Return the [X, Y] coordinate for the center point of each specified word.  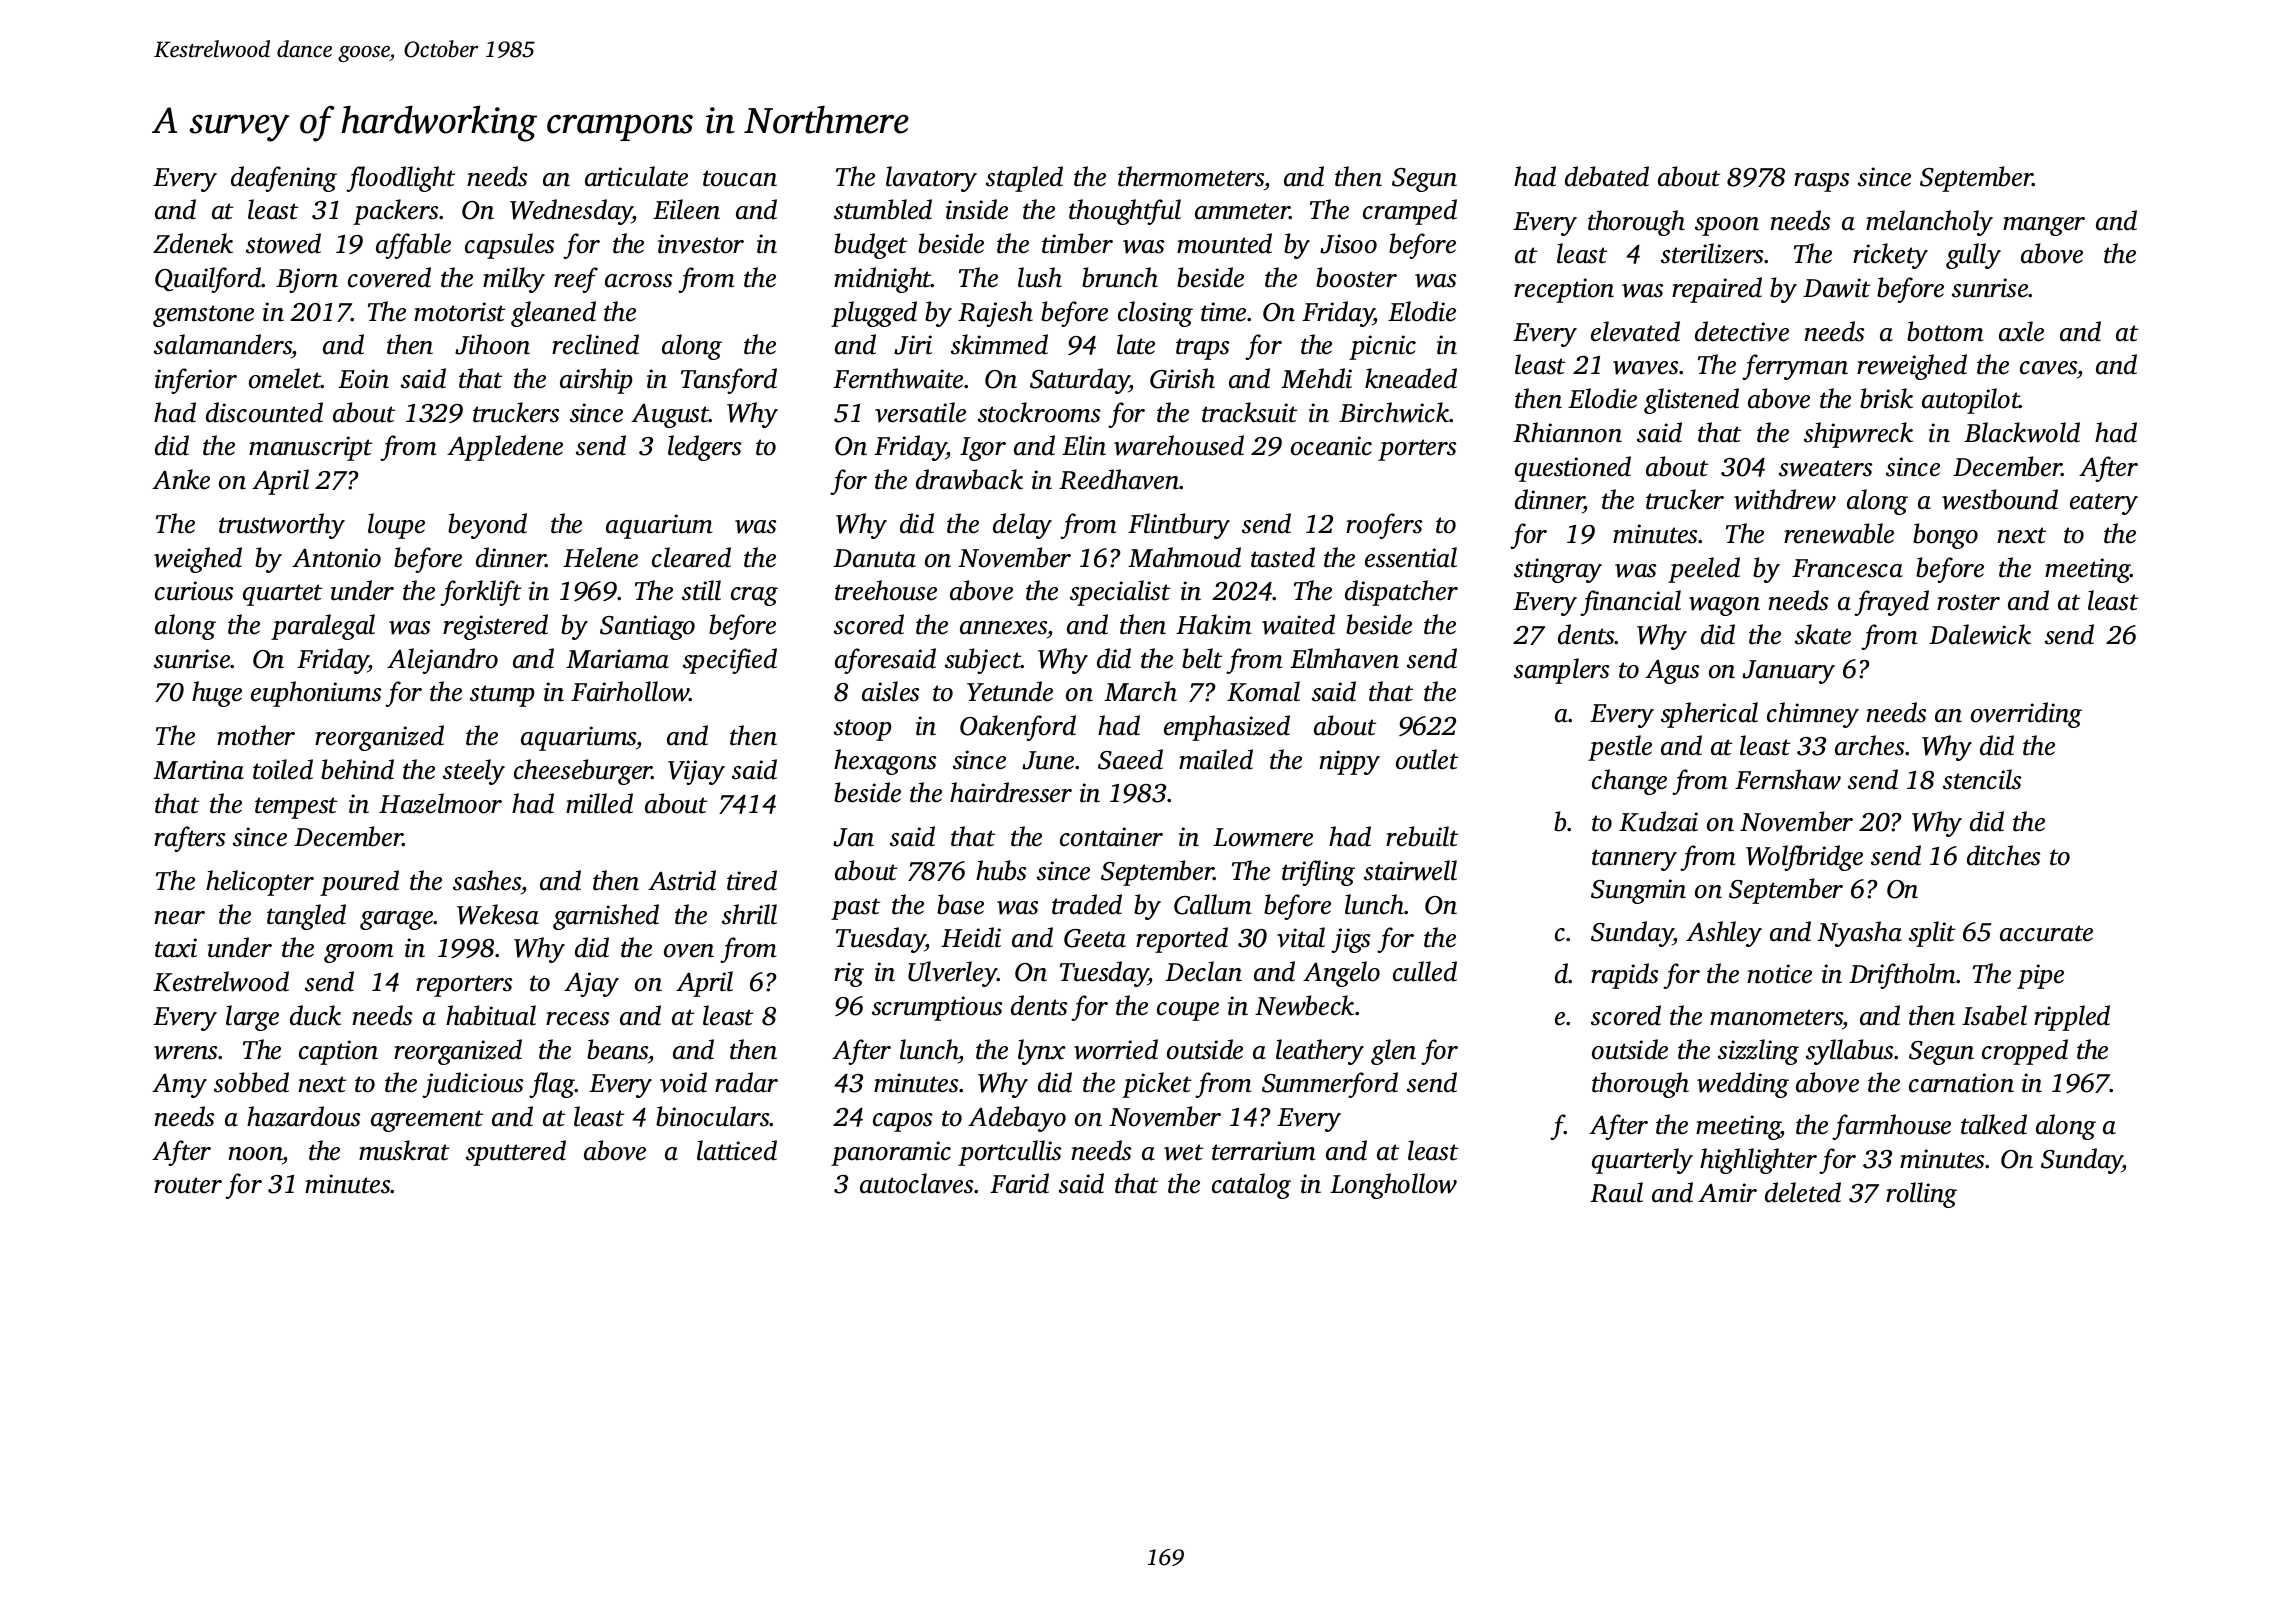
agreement [427, 1121]
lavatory [931, 179]
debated [1607, 176]
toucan [740, 178]
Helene [600, 557]
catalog [1251, 1186]
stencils [1982, 779]
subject [983, 661]
